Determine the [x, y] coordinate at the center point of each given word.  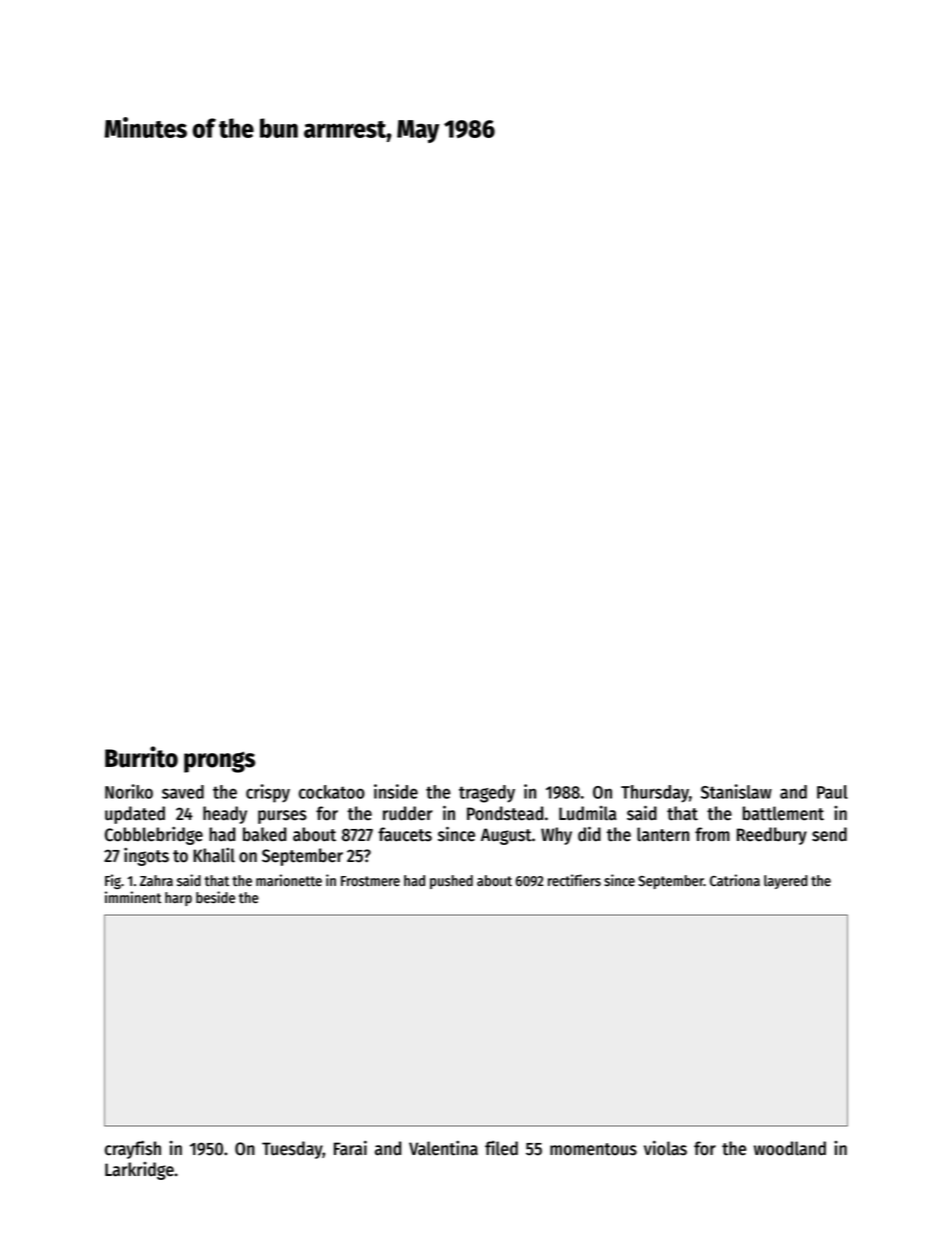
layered [786, 882]
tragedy [487, 794]
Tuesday [292, 1150]
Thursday [655, 794]
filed [501, 1148]
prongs [219, 762]
